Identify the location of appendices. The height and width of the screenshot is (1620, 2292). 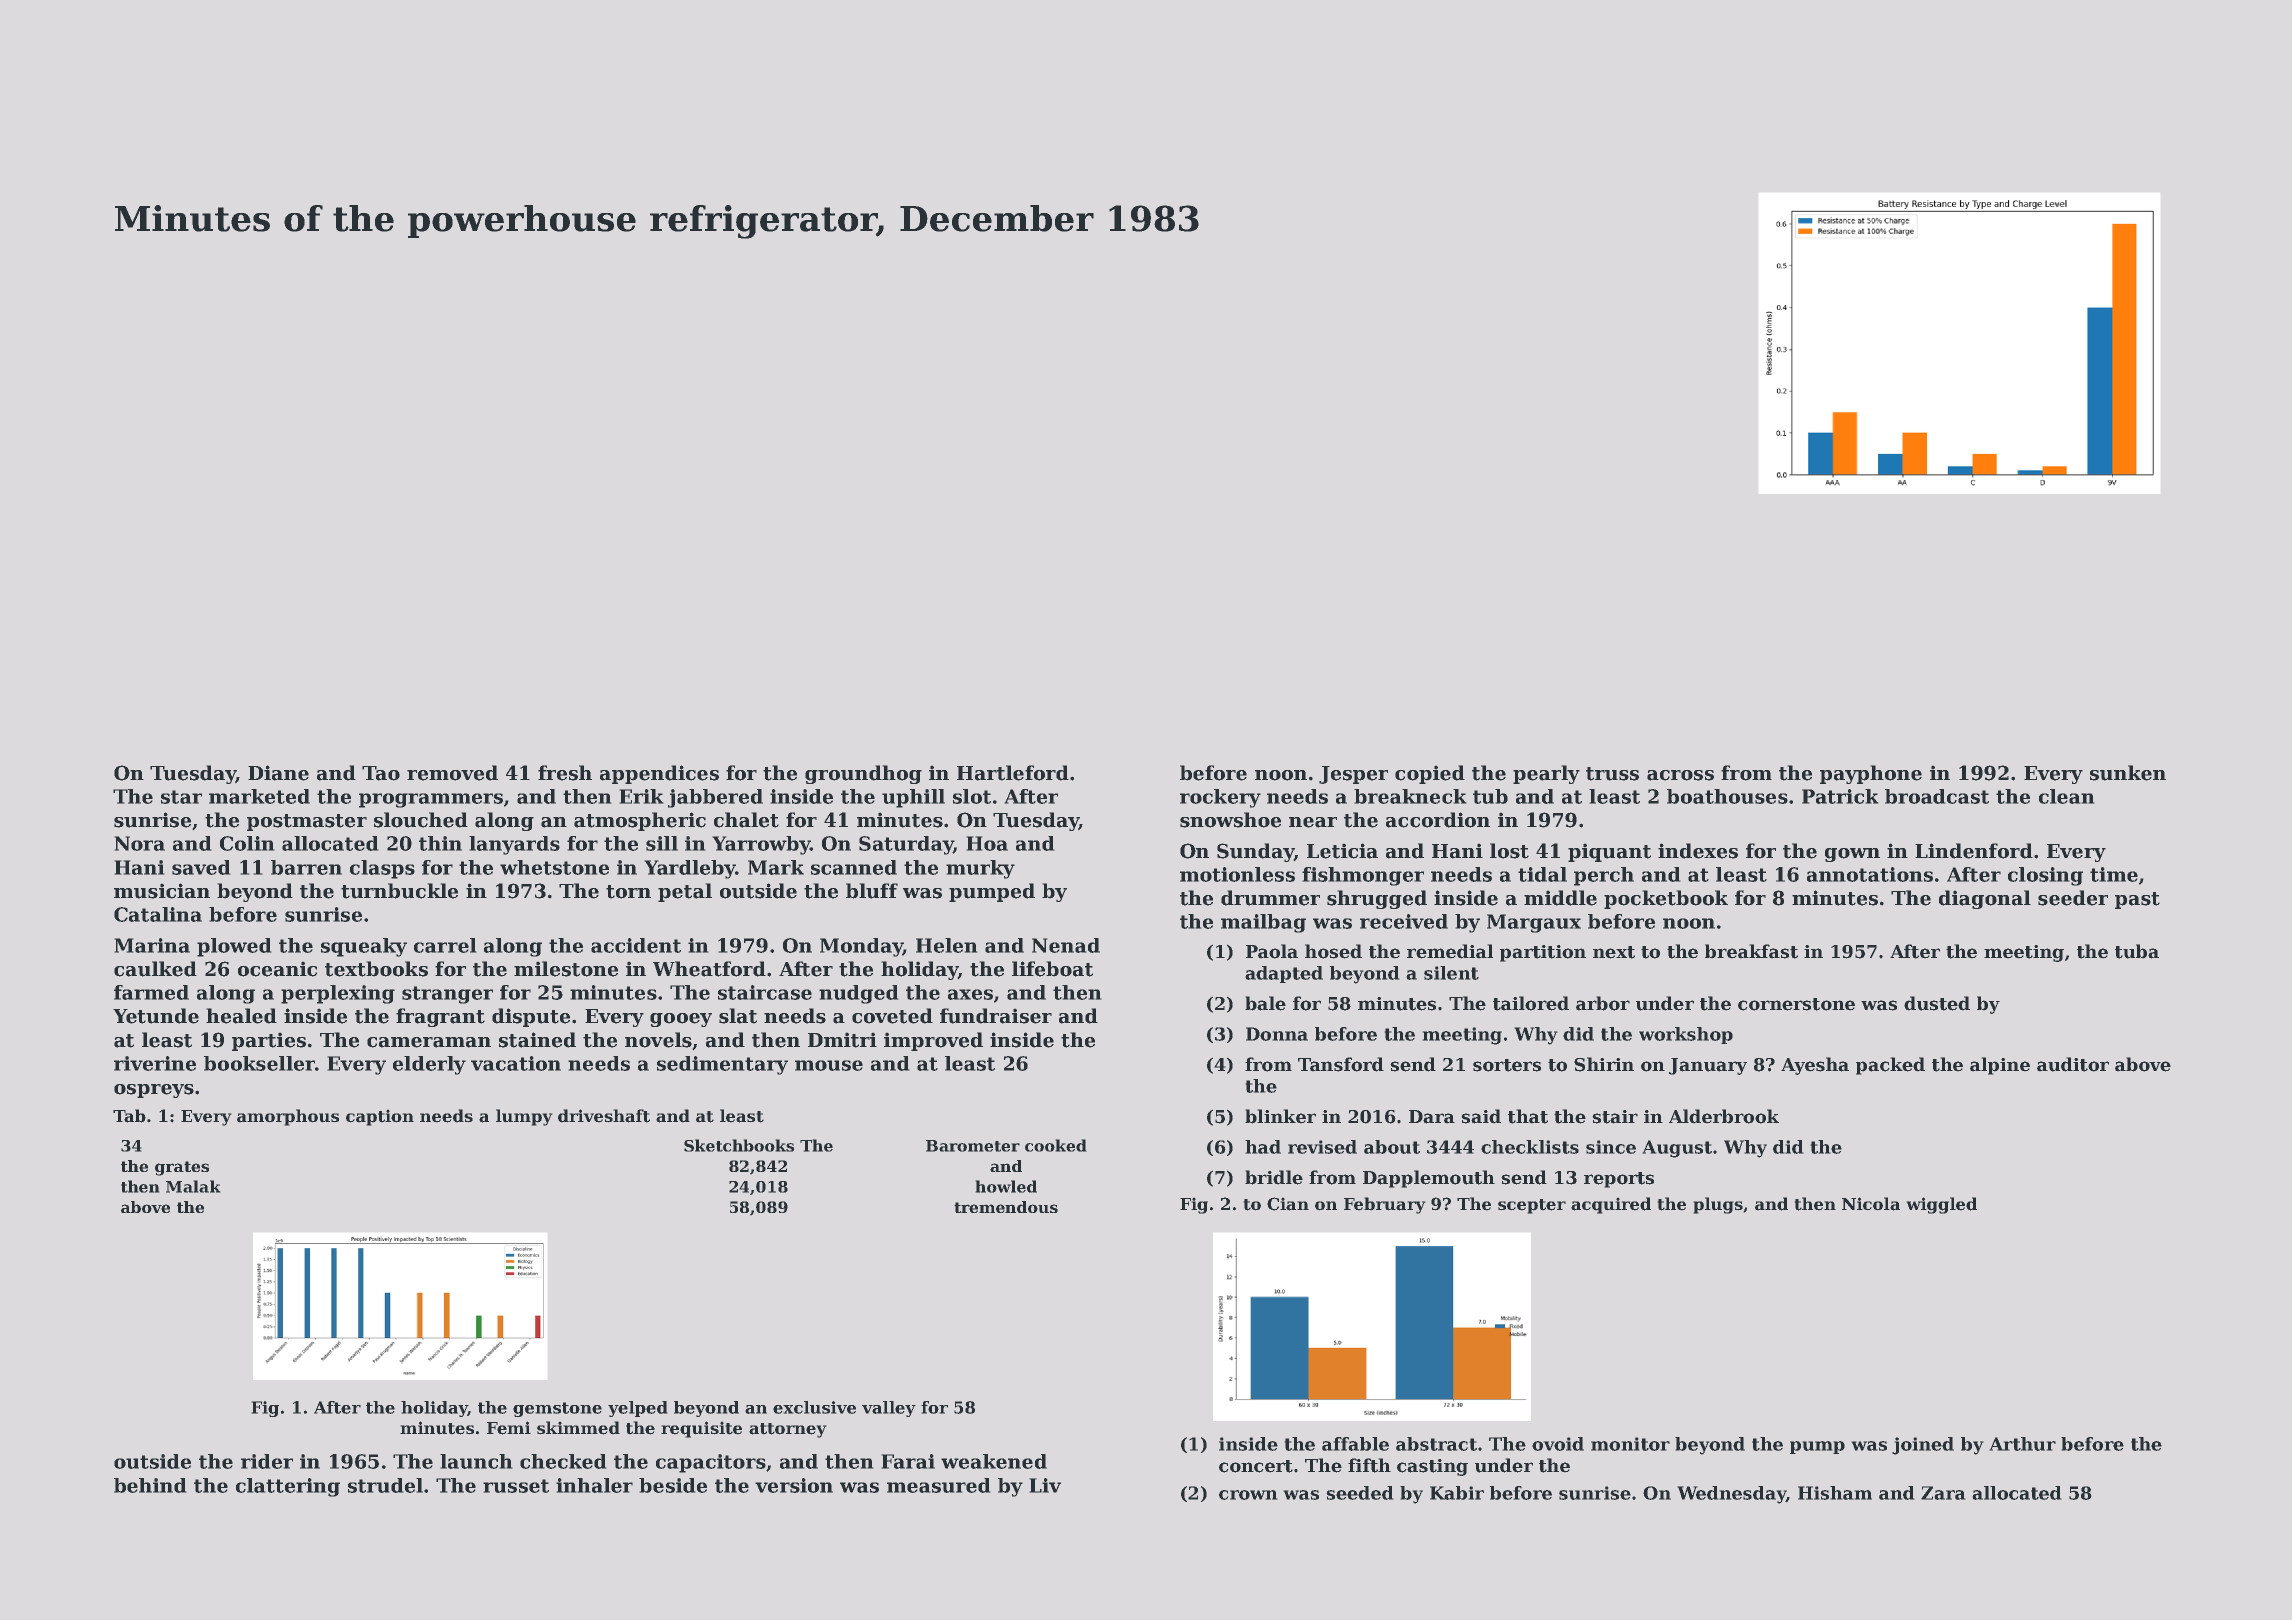
(659, 774).
